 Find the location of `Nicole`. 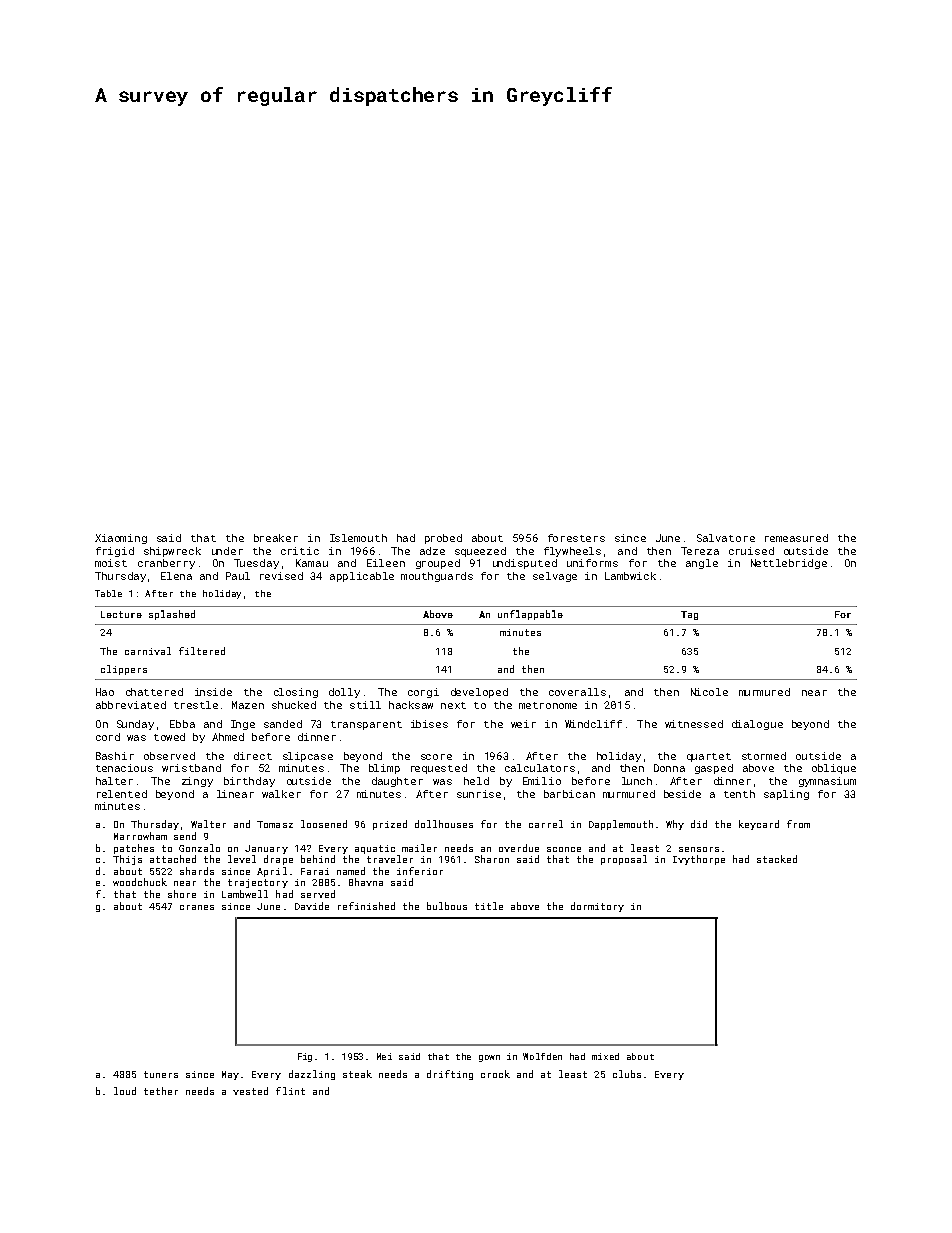

Nicole is located at coordinates (709, 692).
